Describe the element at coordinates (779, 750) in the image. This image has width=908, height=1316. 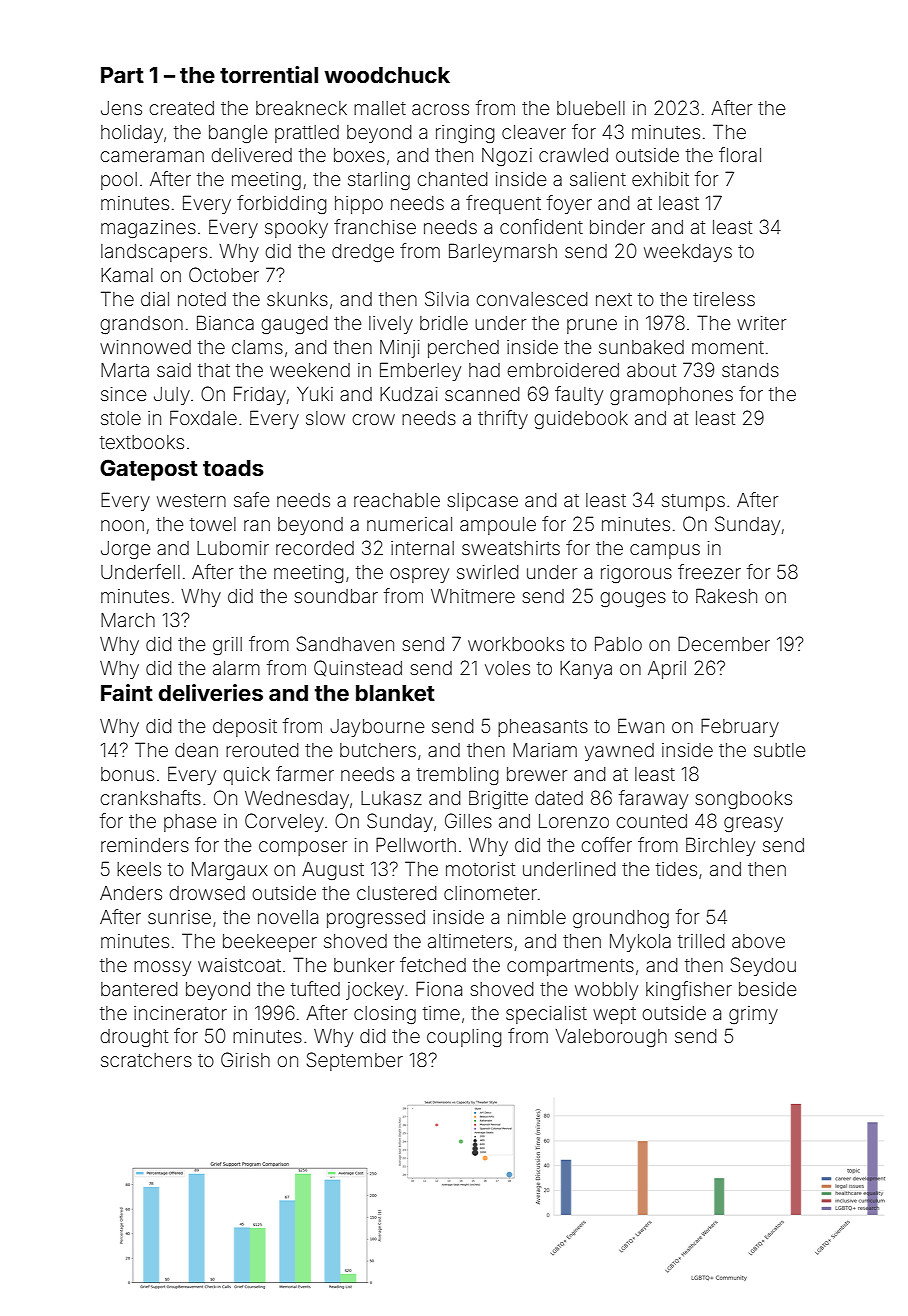
I see `subtle` at that location.
